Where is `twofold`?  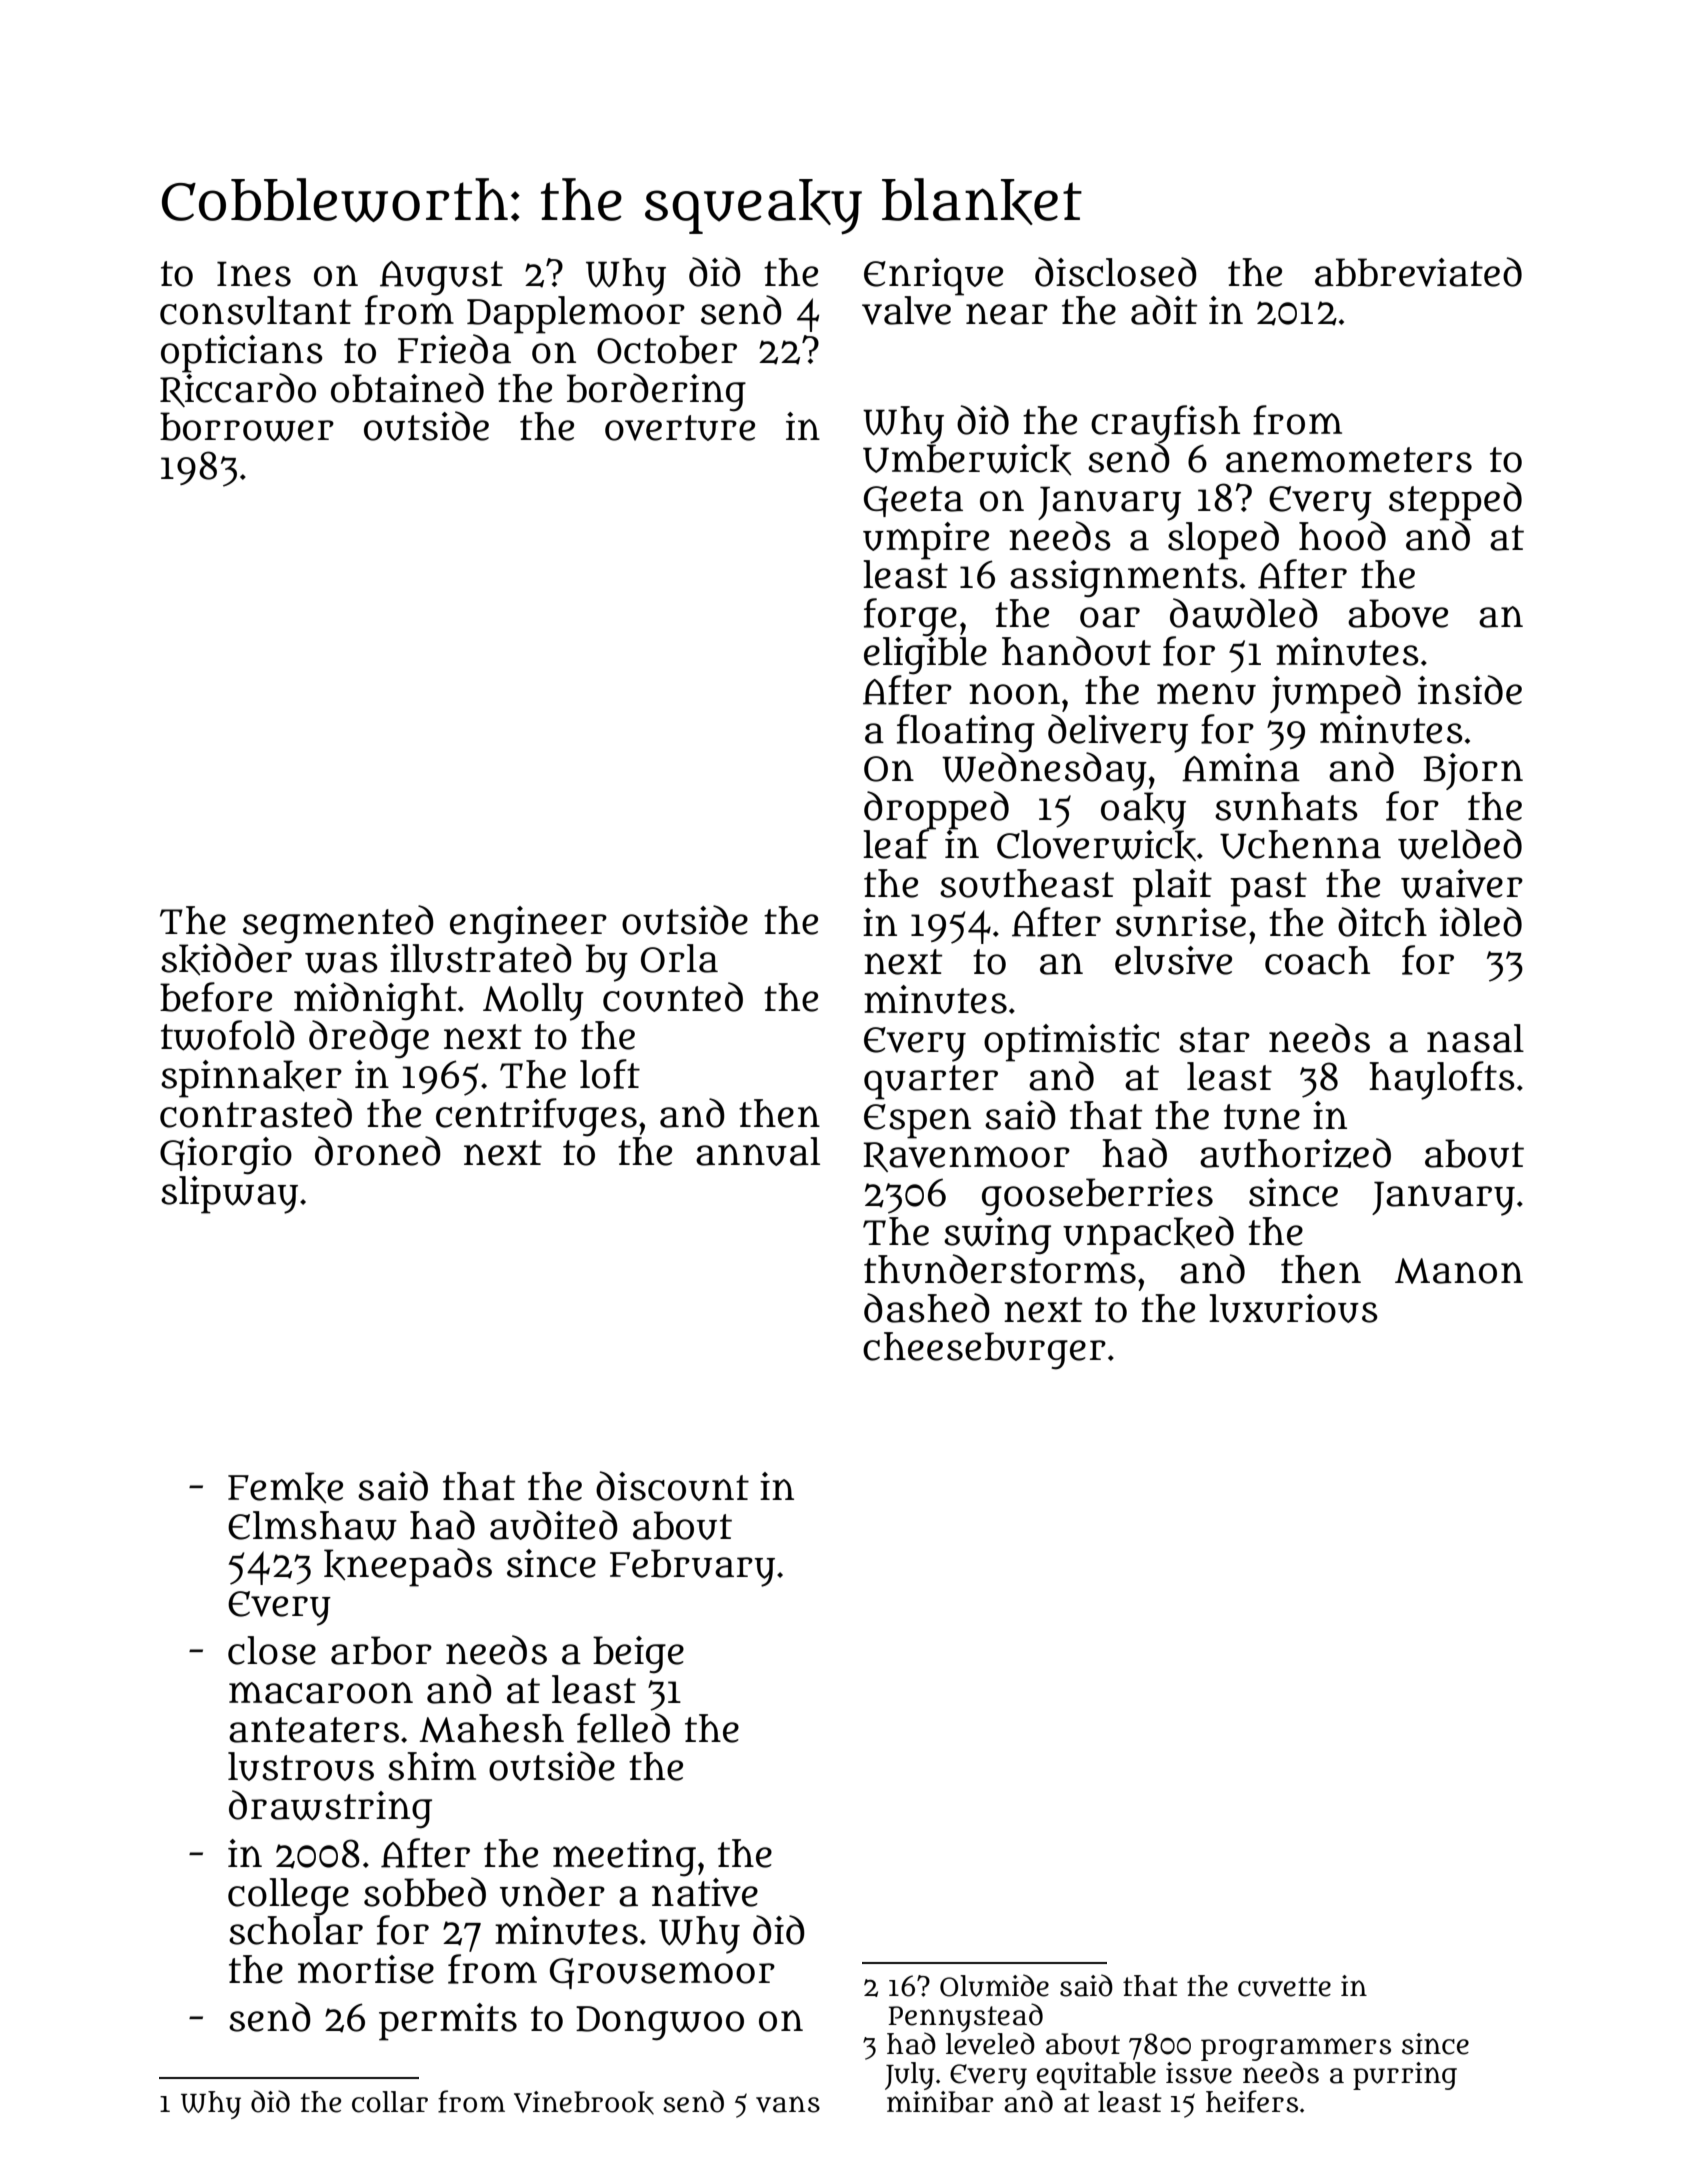 twofold is located at coordinates (228, 1035).
